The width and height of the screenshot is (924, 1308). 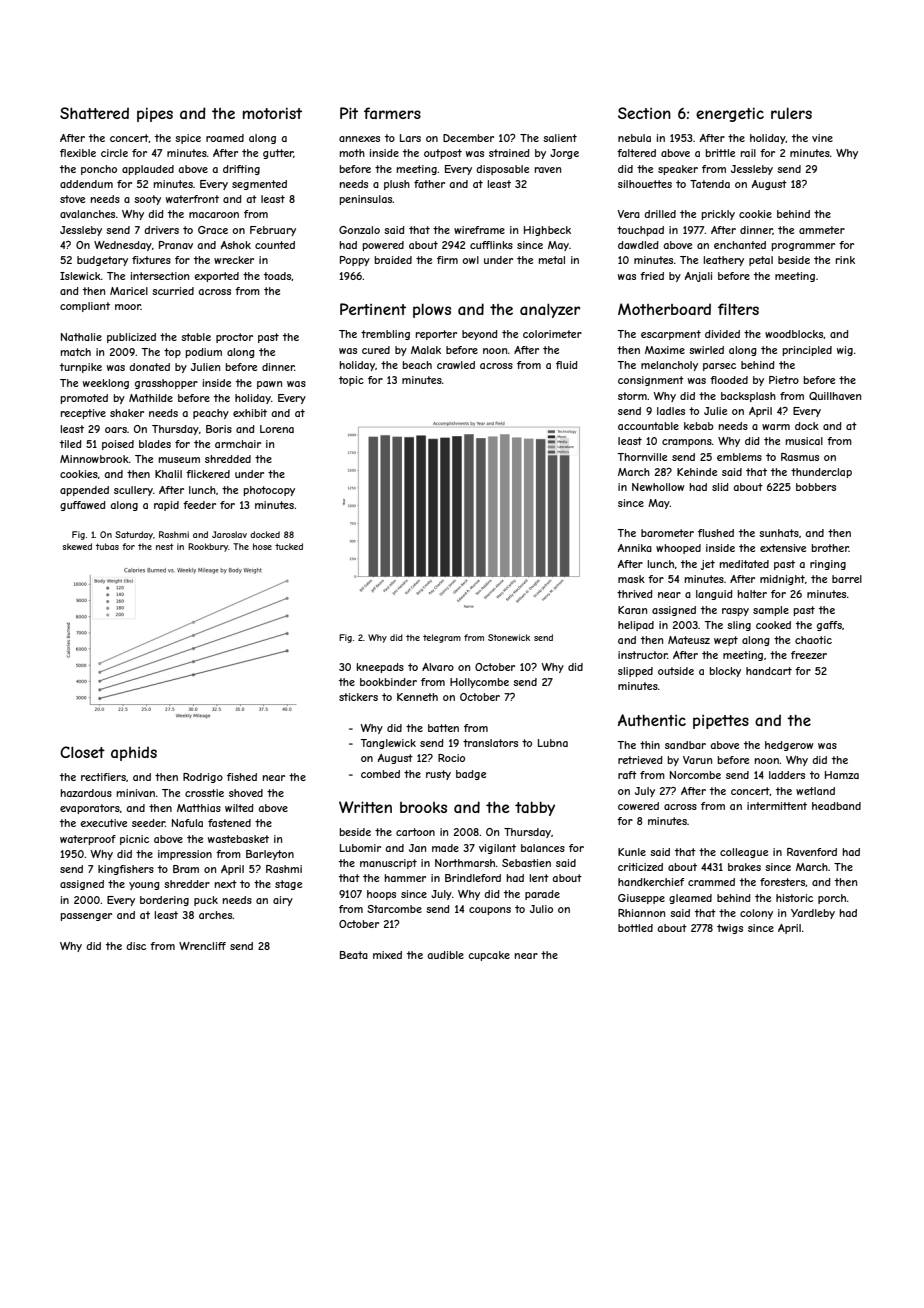 What do you see at coordinates (652, 276) in the screenshot?
I see `fried` at bounding box center [652, 276].
